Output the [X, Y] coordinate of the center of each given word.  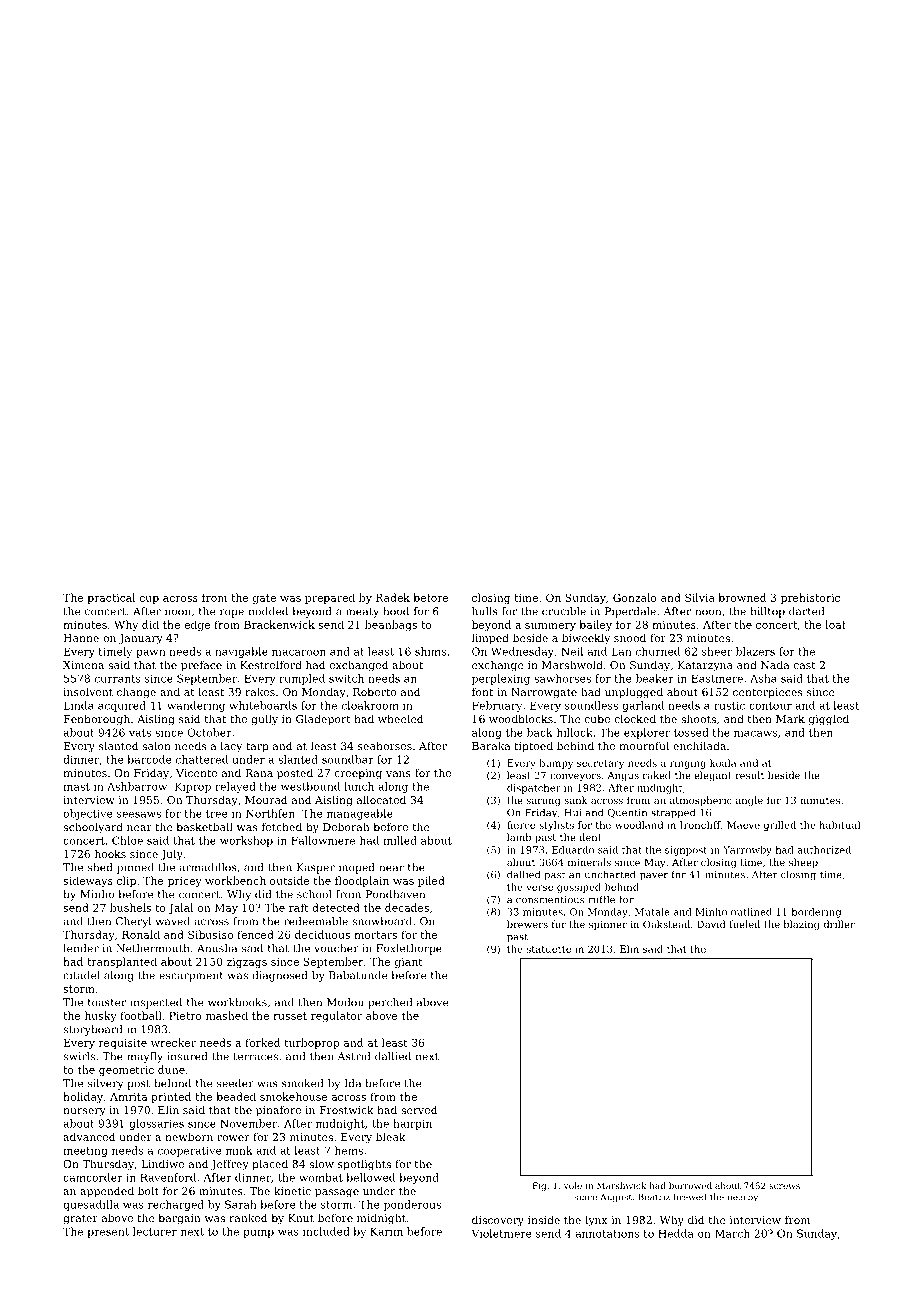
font [482, 692]
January [141, 639]
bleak [391, 1136]
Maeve [743, 825]
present [108, 1233]
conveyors [575, 777]
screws [784, 1186]
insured [187, 1056]
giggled [829, 720]
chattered [202, 759]
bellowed [371, 1177]
